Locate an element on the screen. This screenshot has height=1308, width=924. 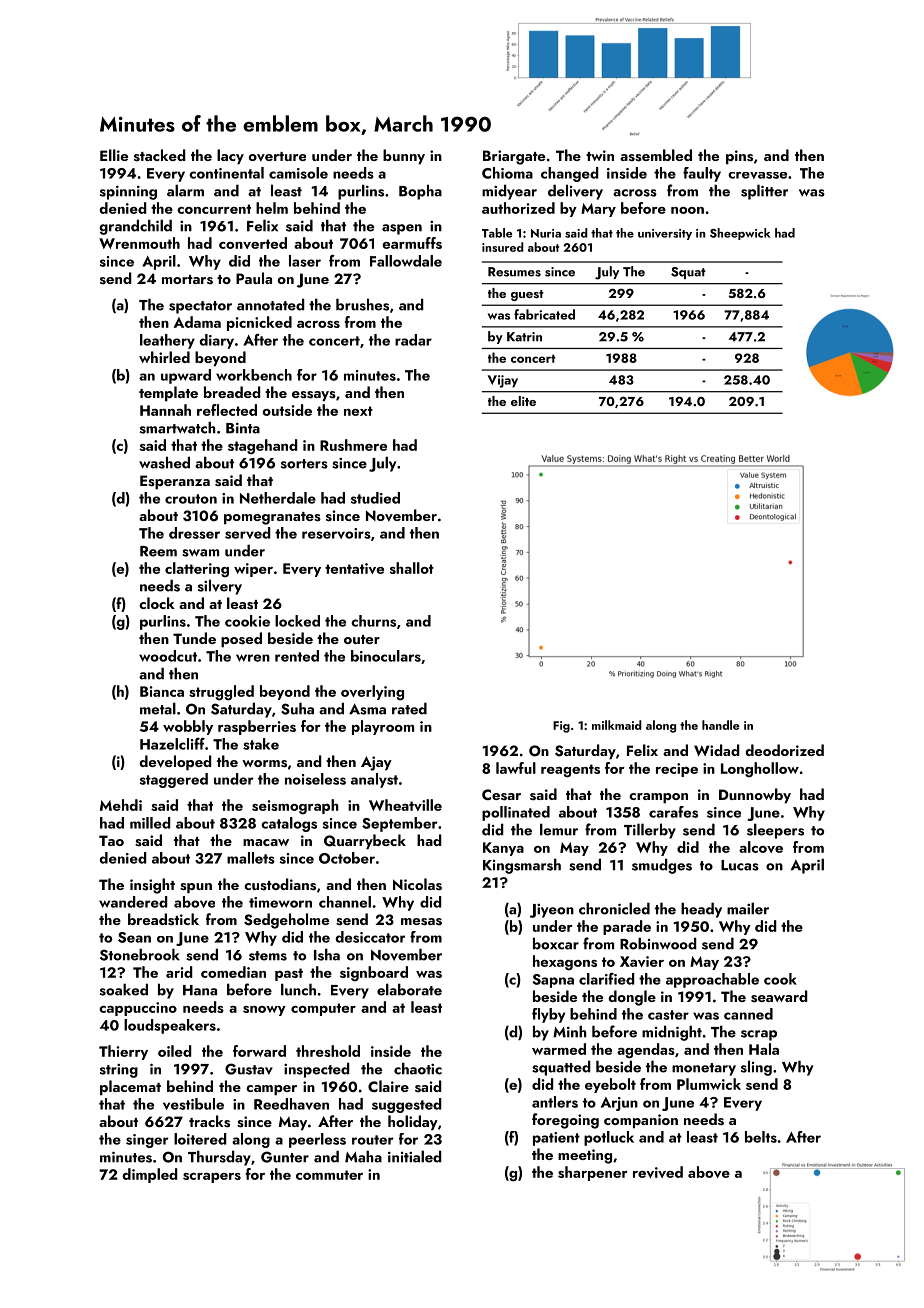
Vijay is located at coordinates (503, 381).
